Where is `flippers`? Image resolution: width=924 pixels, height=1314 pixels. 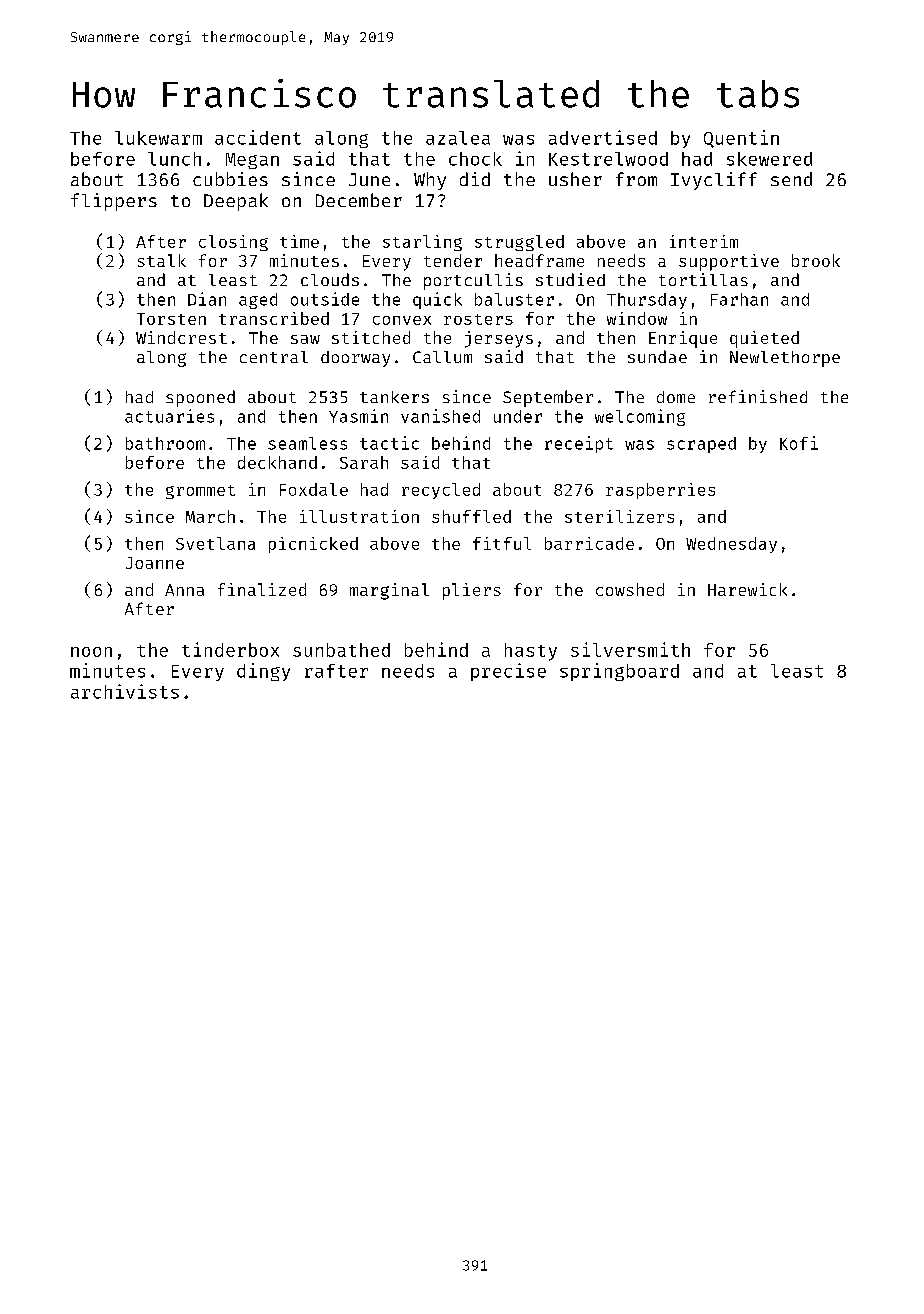 flippers is located at coordinates (114, 202).
